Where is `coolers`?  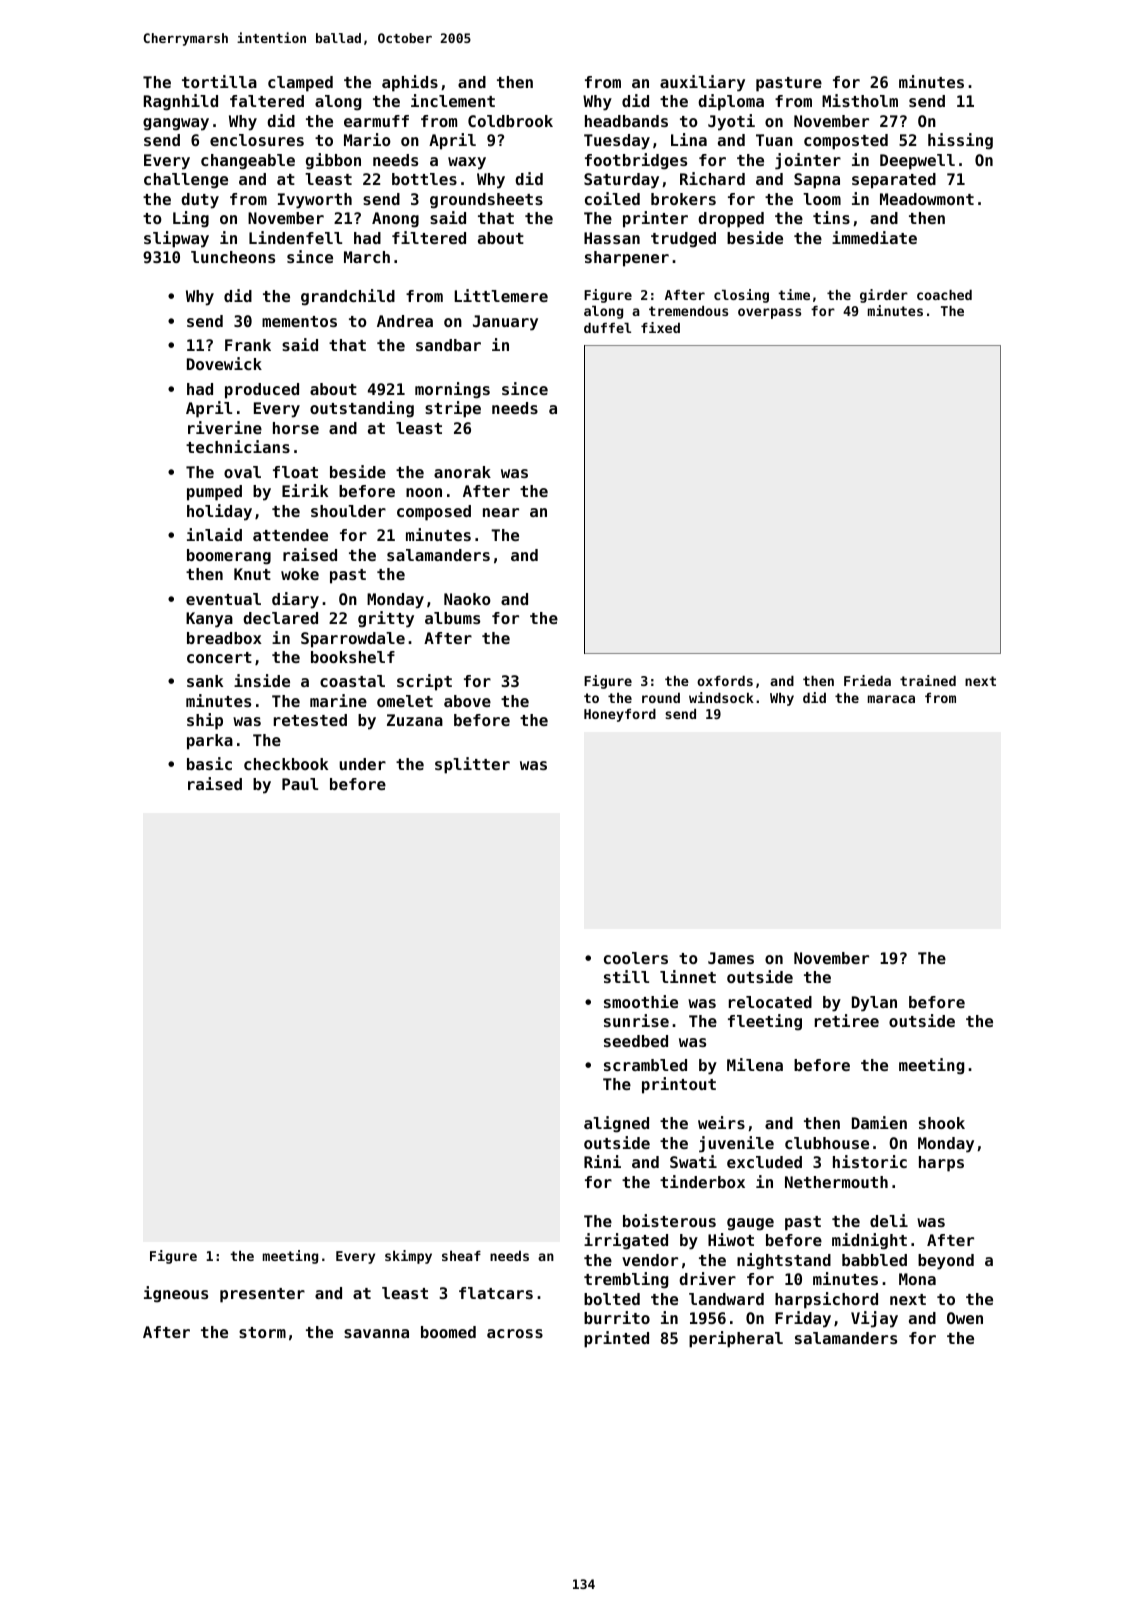
coolers is located at coordinates (636, 958).
